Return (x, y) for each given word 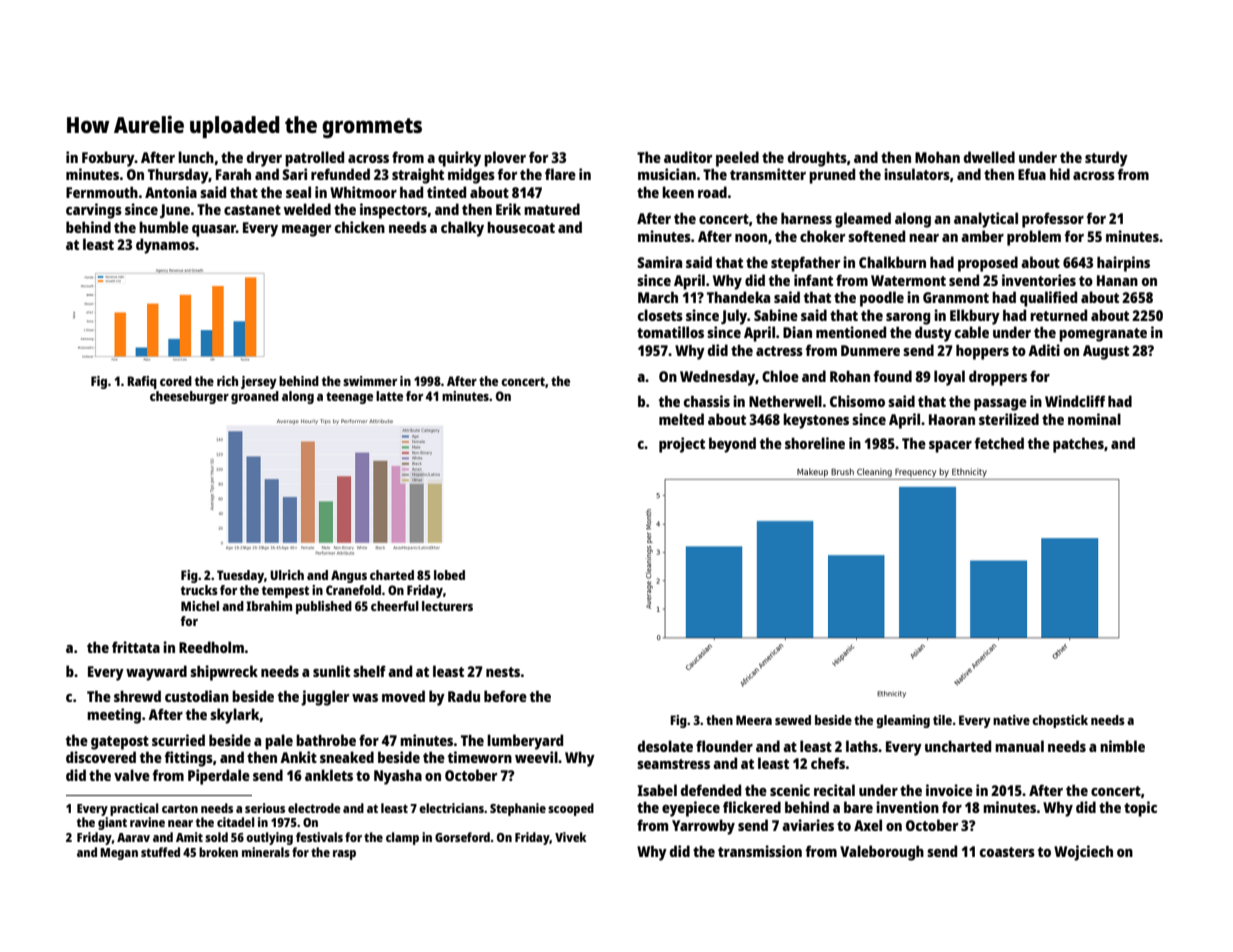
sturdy (1106, 159)
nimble (1122, 746)
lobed (449, 575)
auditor (688, 157)
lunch (196, 157)
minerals (266, 852)
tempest (285, 592)
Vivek (571, 837)
